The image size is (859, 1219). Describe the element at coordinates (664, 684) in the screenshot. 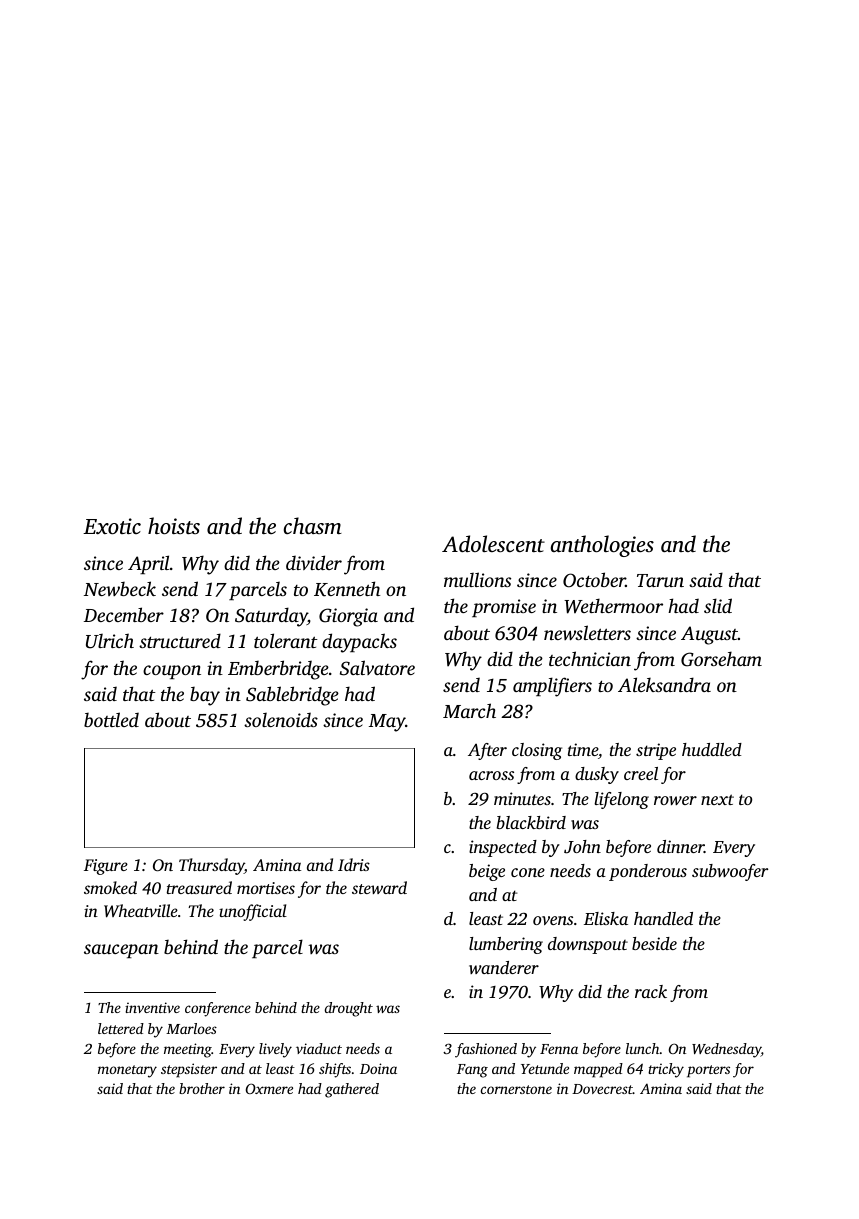

I see `Aleksandra` at that location.
